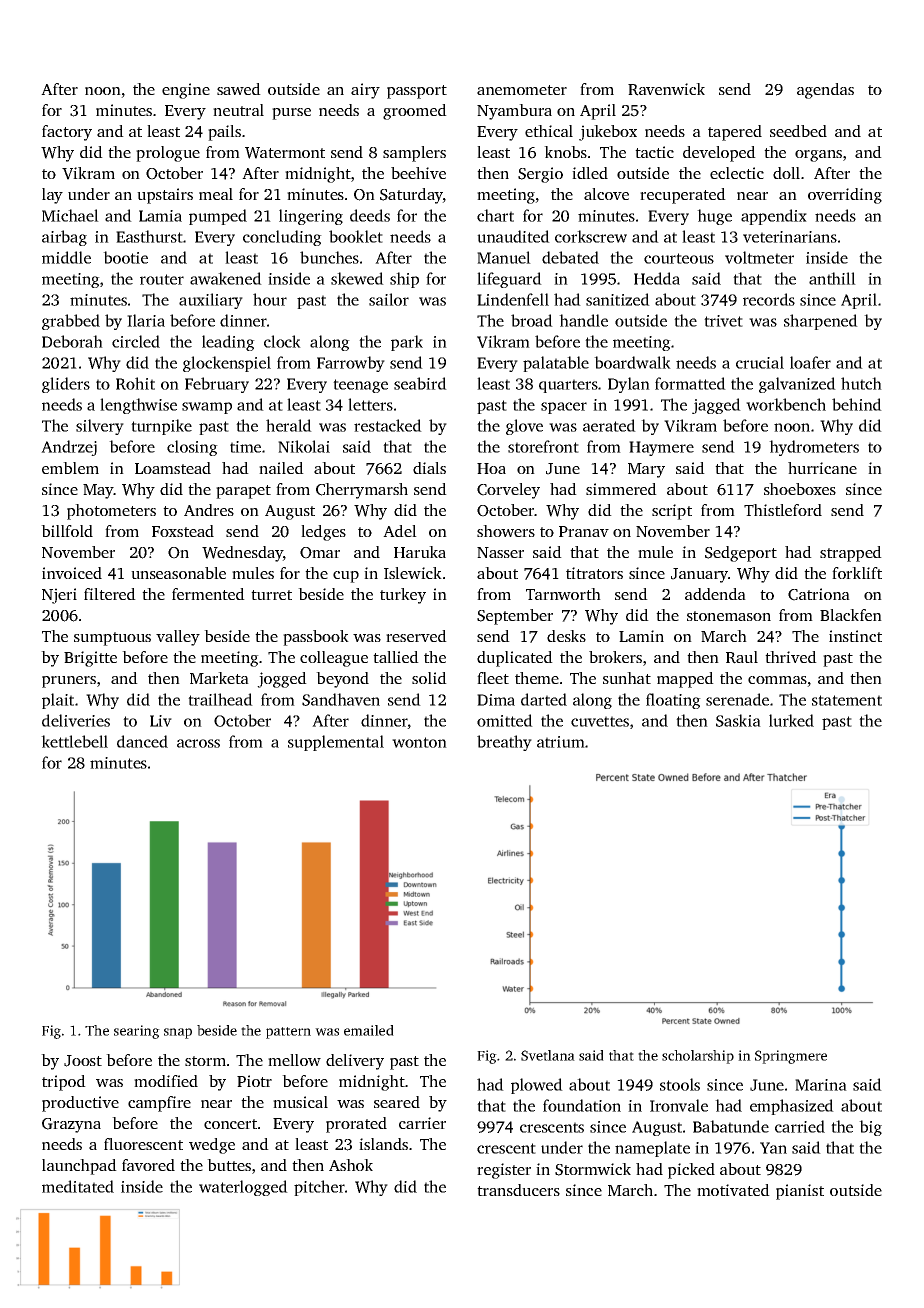 The width and height of the document is (924, 1308). Describe the element at coordinates (845, 196) in the document. I see `overriding` at that location.
